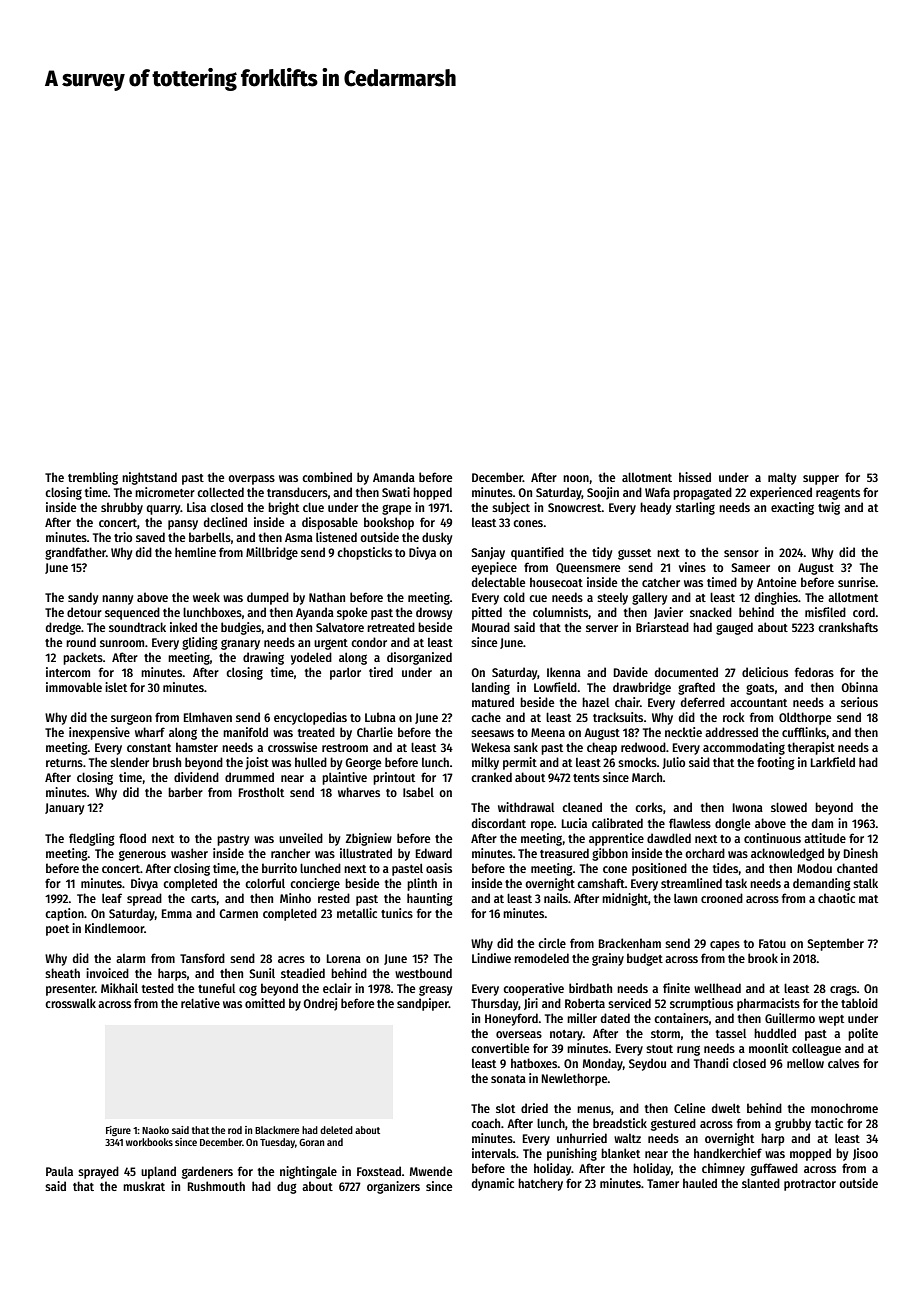  What do you see at coordinates (144, 899) in the image?
I see `spread` at bounding box center [144, 899].
